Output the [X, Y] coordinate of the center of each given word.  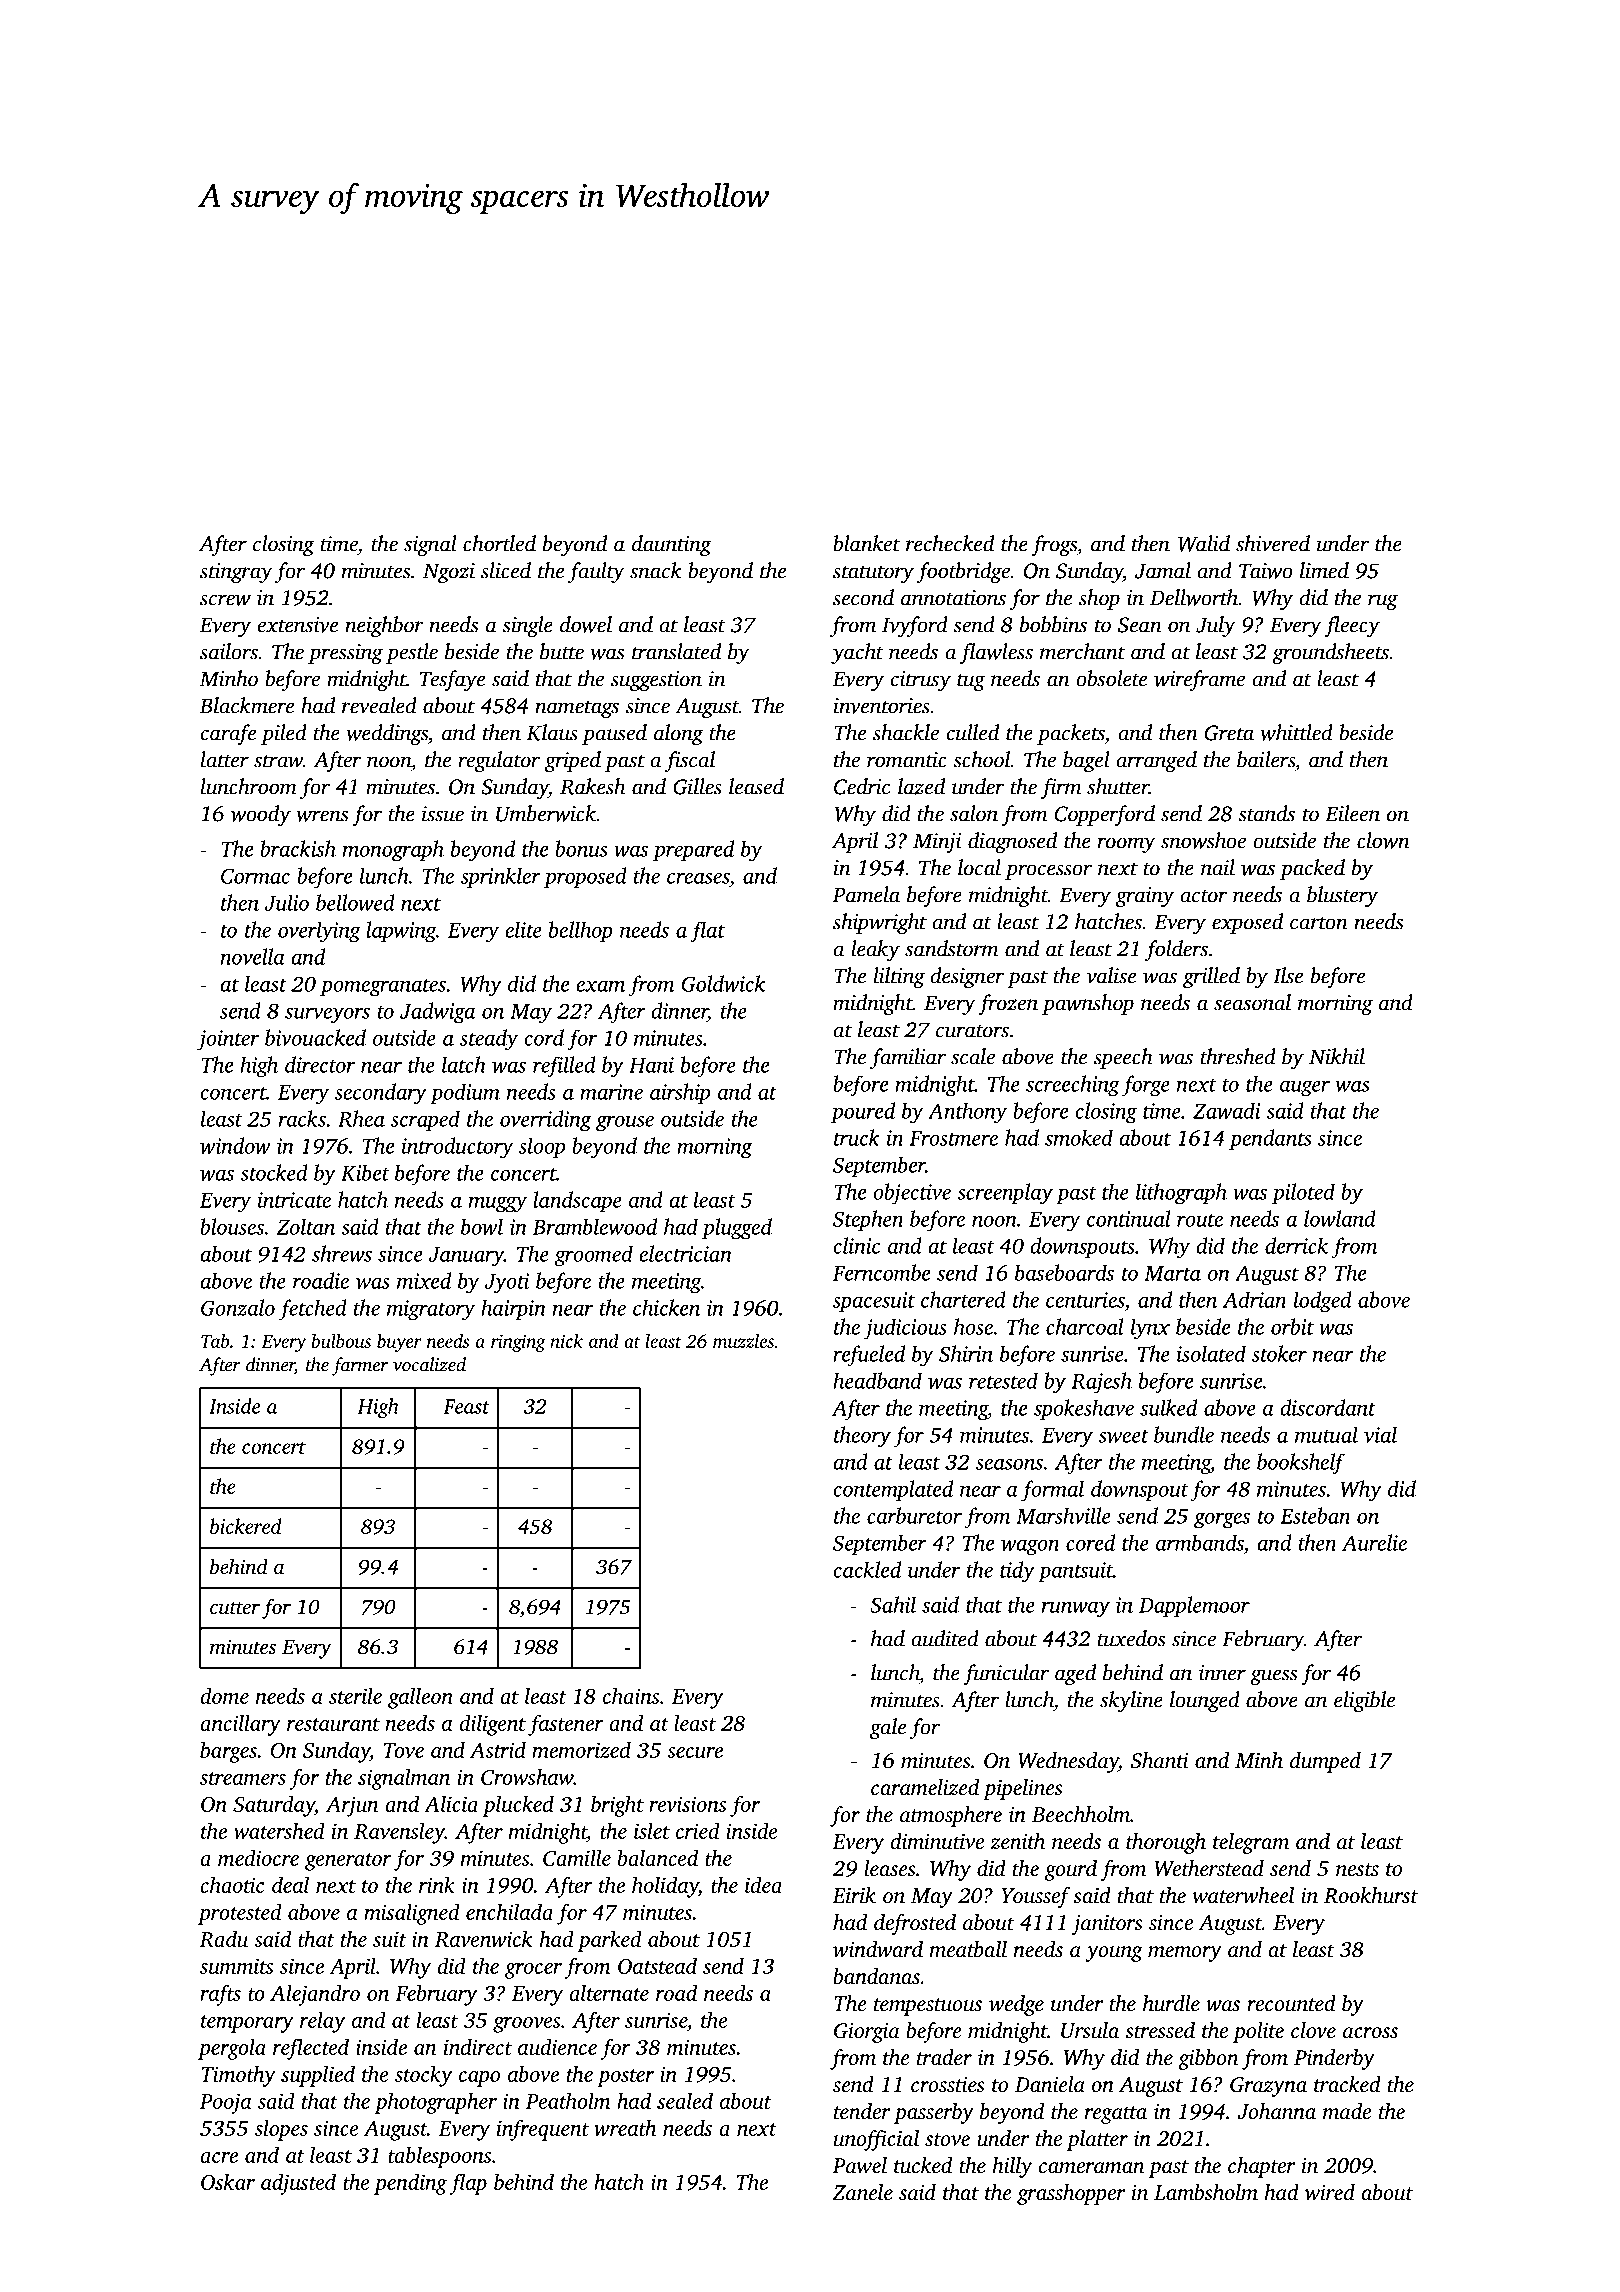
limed [1324, 570]
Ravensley [399, 1833]
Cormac [255, 876]
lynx [1150, 1328]
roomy [1127, 845]
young [1114, 1954]
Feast [466, 1406]
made [1347, 2111]
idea [763, 1884]
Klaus [552, 732]
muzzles [743, 1341]
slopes [281, 2130]
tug [971, 682]
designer [967, 977]
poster [625, 2078]
